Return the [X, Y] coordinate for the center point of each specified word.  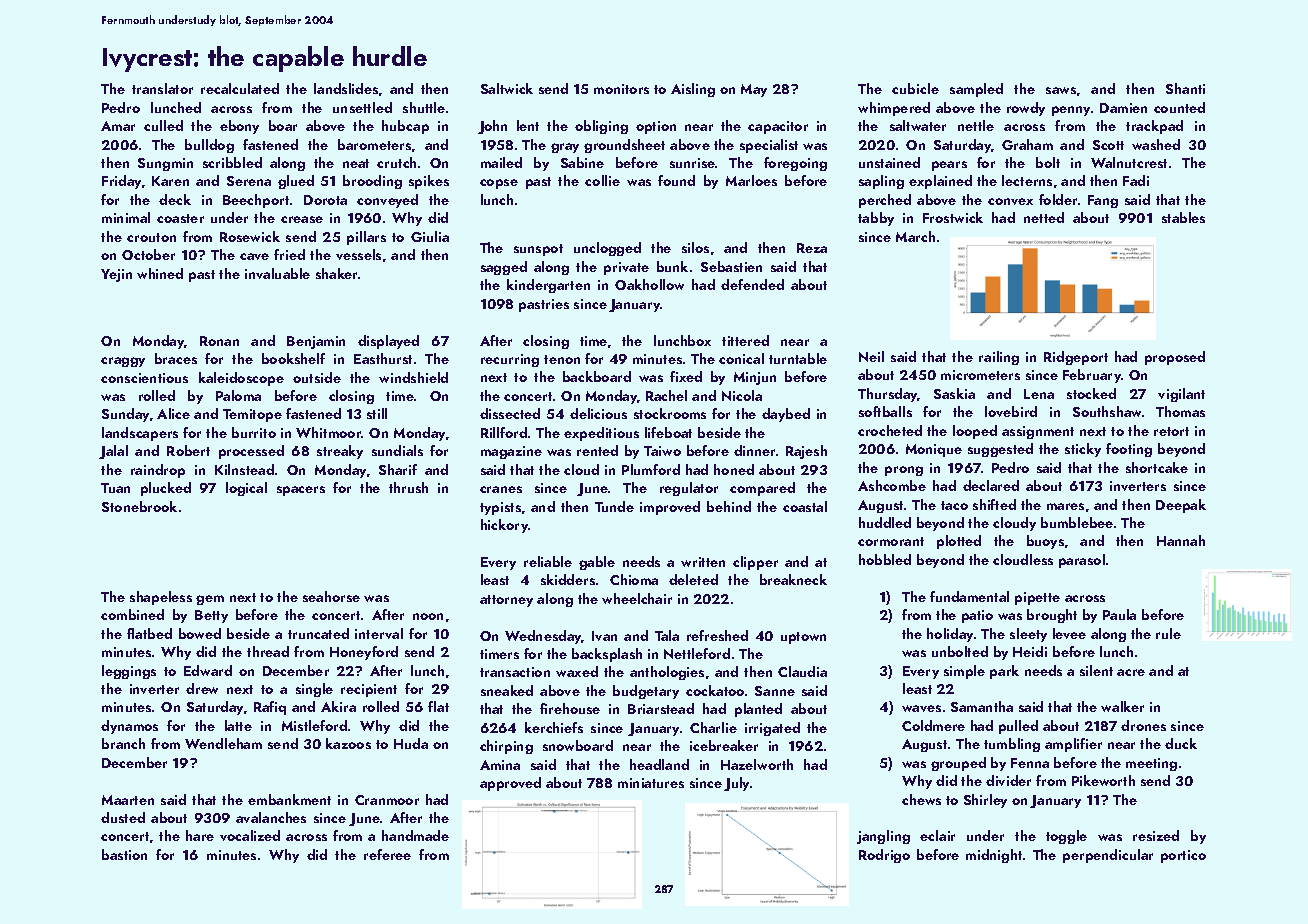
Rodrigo [884, 856]
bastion [124, 854]
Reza [812, 248]
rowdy [1026, 109]
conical [741, 358]
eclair [937, 835]
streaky [340, 452]
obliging [601, 127]
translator [162, 88]
